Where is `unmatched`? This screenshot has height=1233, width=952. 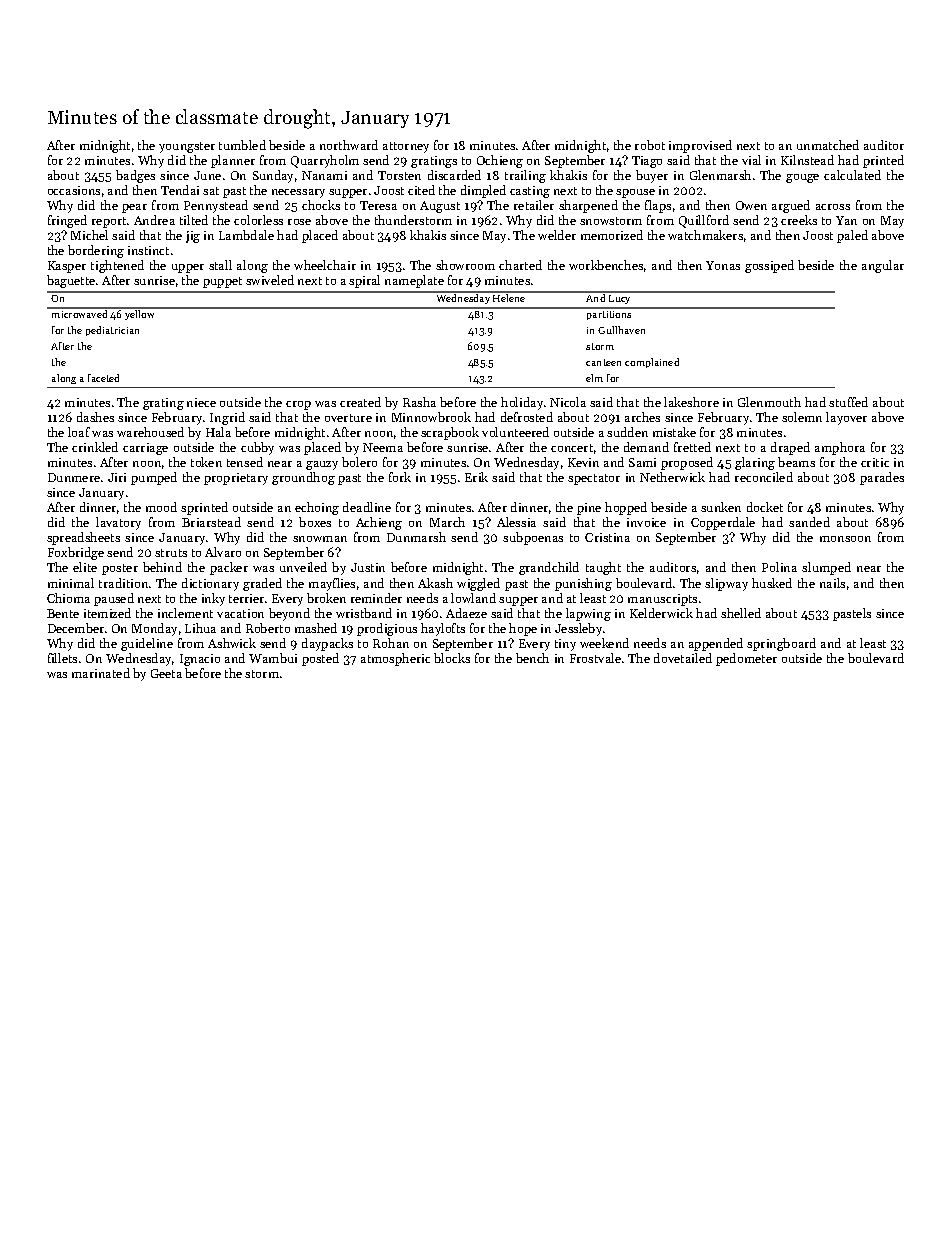
unmatched is located at coordinates (828, 145).
